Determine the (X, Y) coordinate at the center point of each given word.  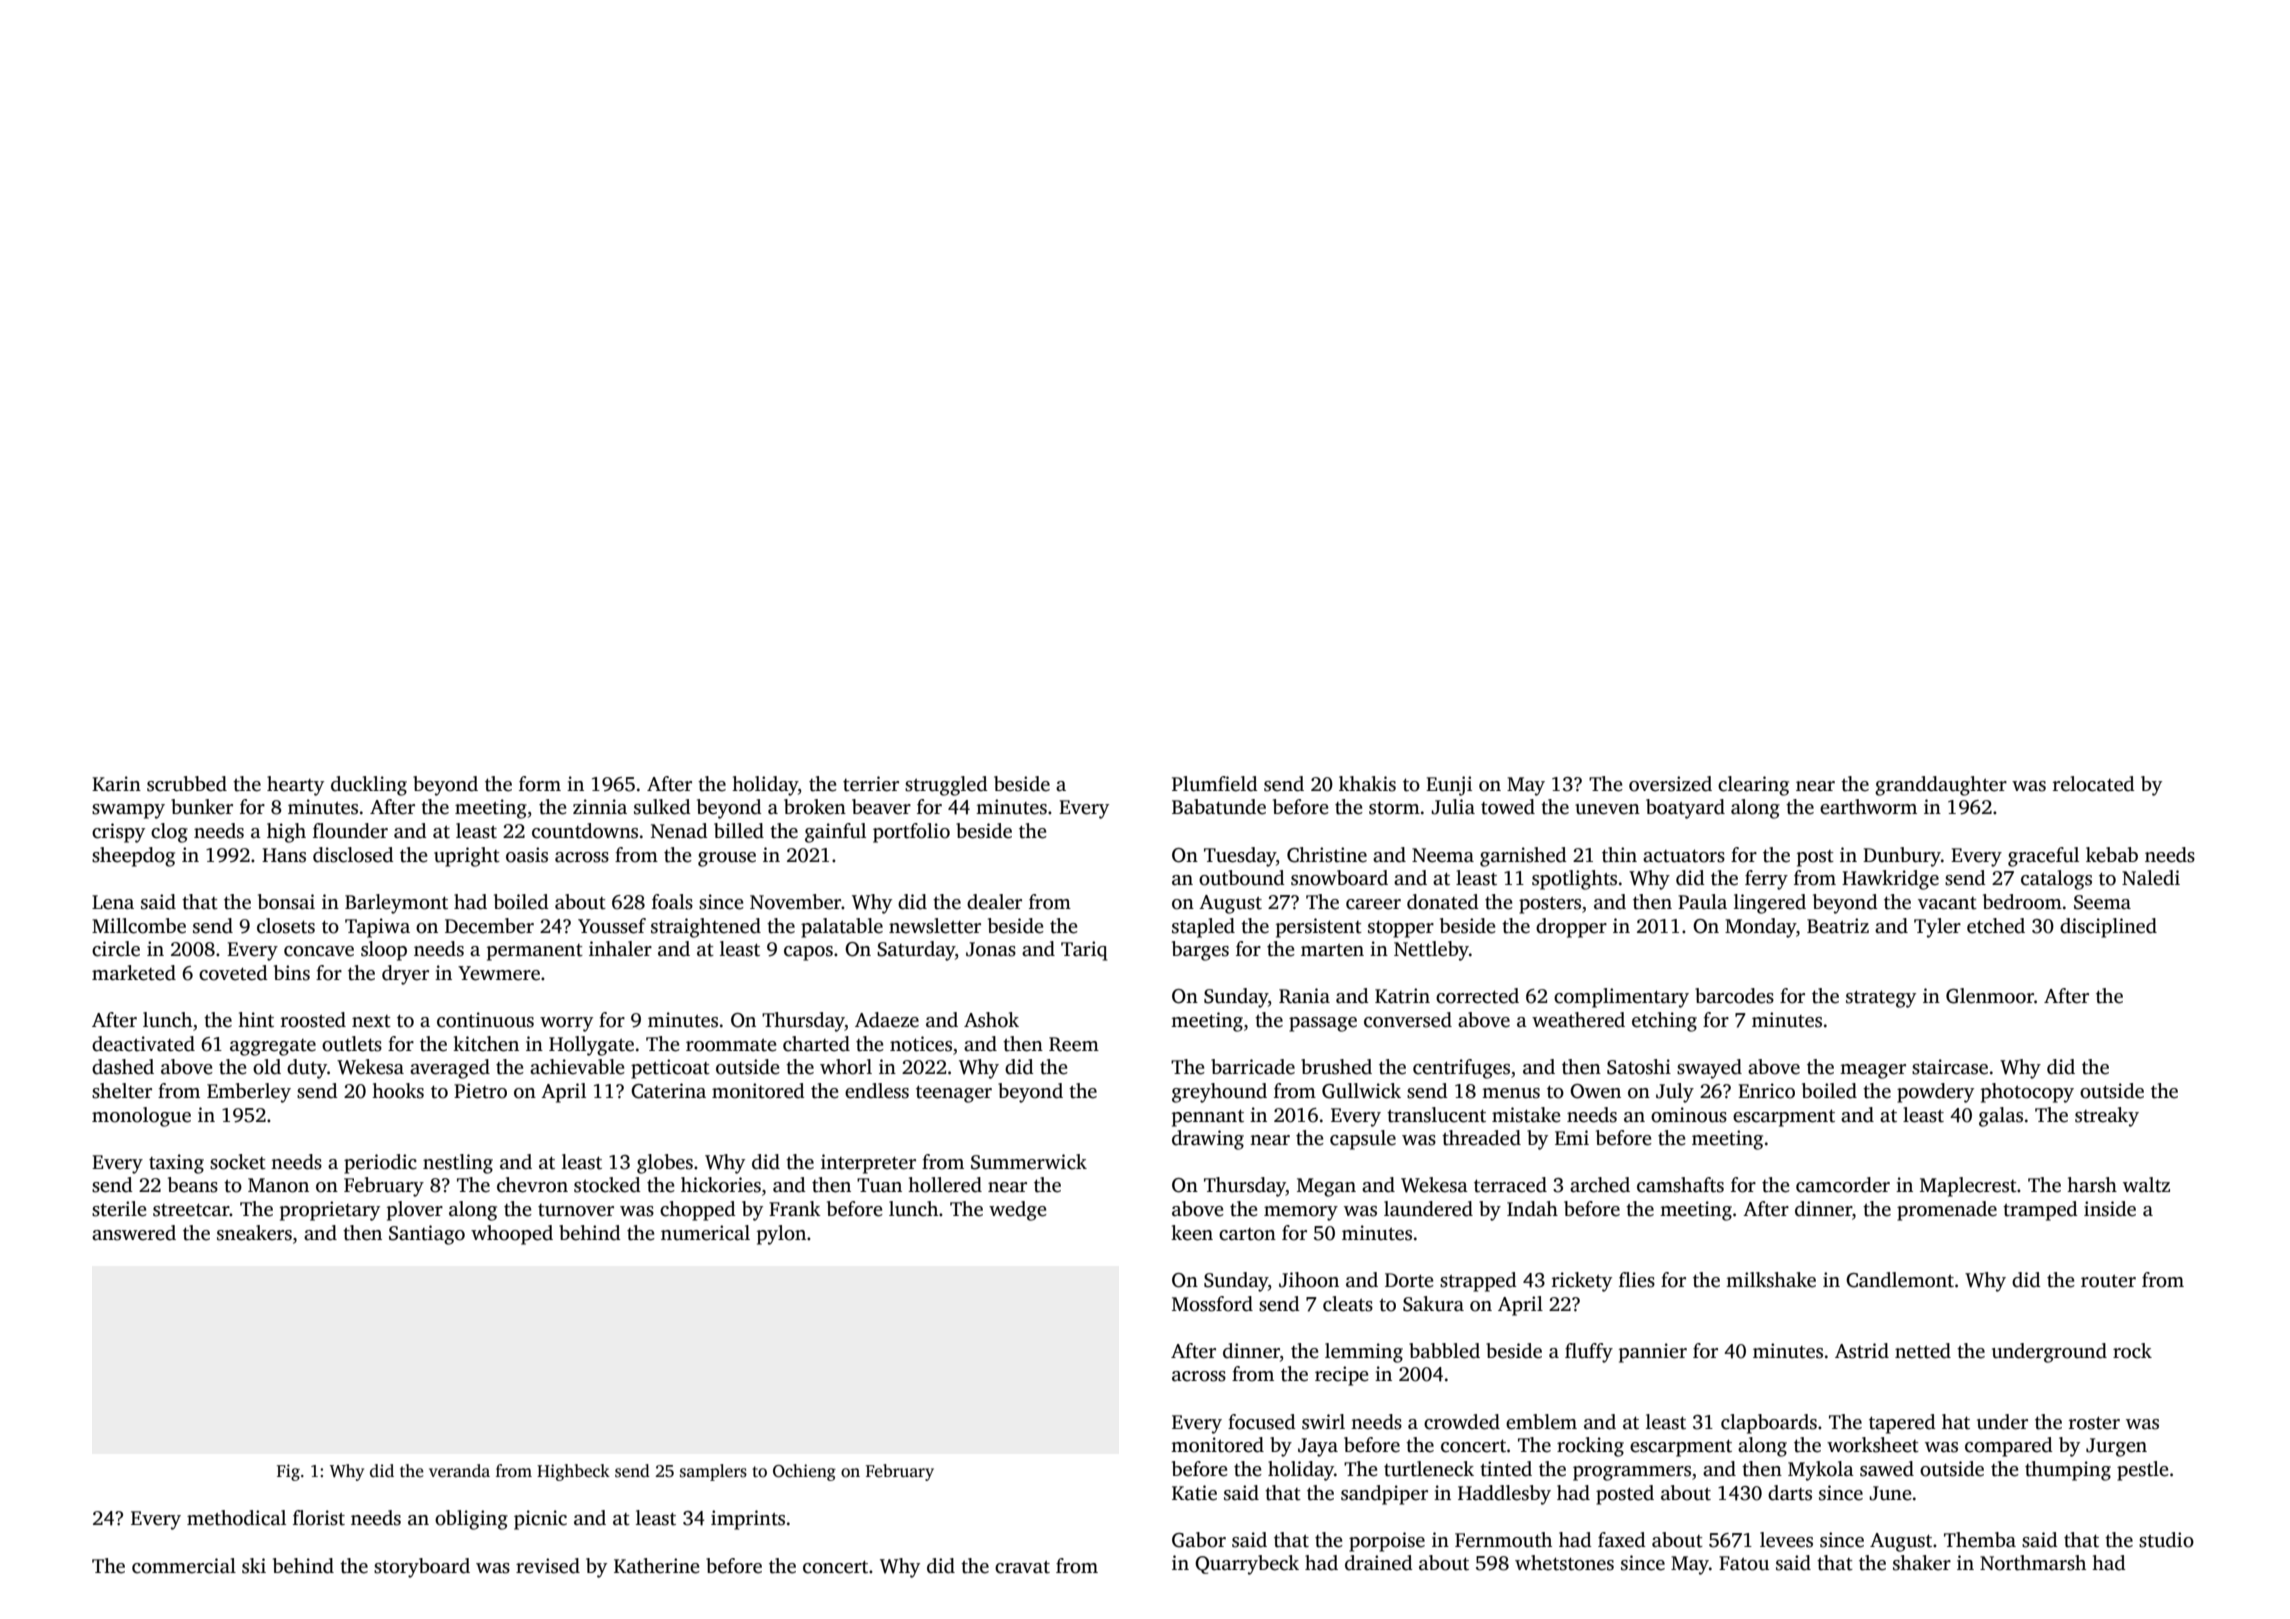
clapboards (1769, 1424)
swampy (128, 811)
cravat (1022, 1567)
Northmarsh (2033, 1563)
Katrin (1402, 996)
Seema (2102, 902)
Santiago (427, 1235)
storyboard (422, 1568)
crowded (1462, 1422)
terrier (871, 784)
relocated (2094, 784)
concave (319, 951)
